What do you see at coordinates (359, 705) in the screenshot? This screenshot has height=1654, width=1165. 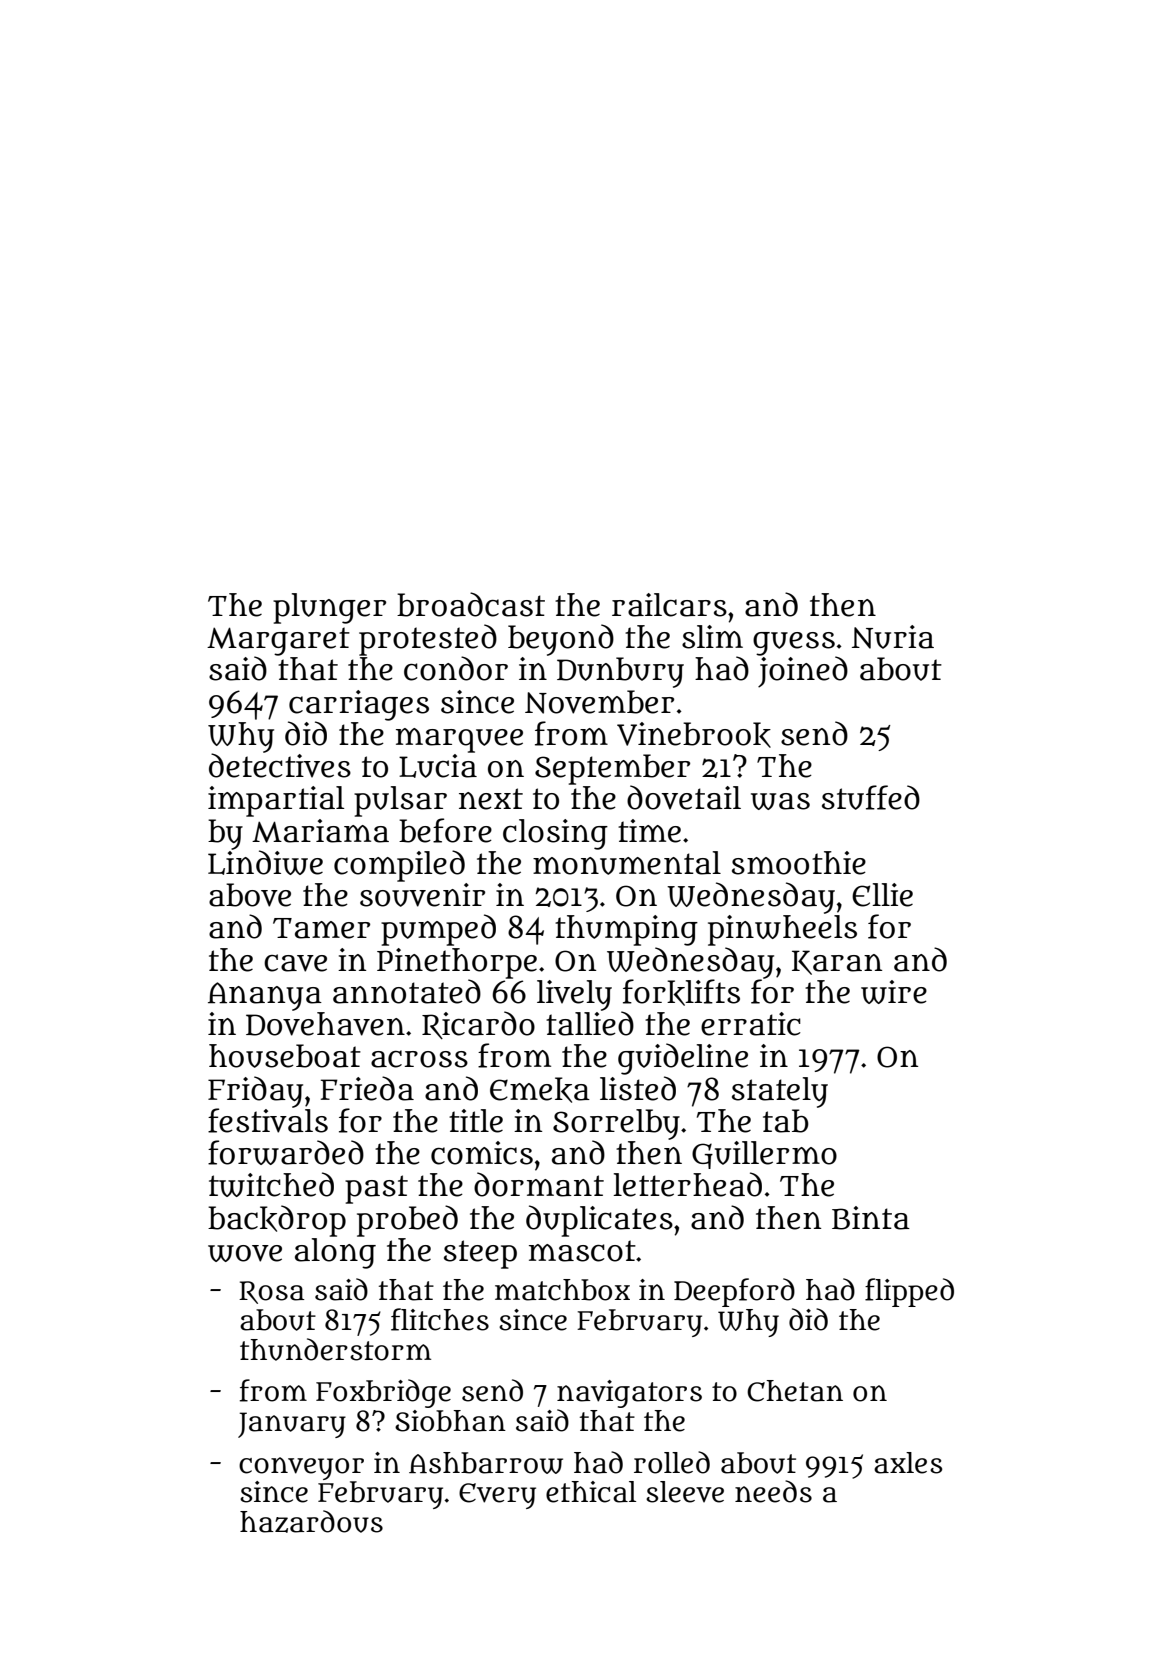 I see `carriages` at bounding box center [359, 705].
